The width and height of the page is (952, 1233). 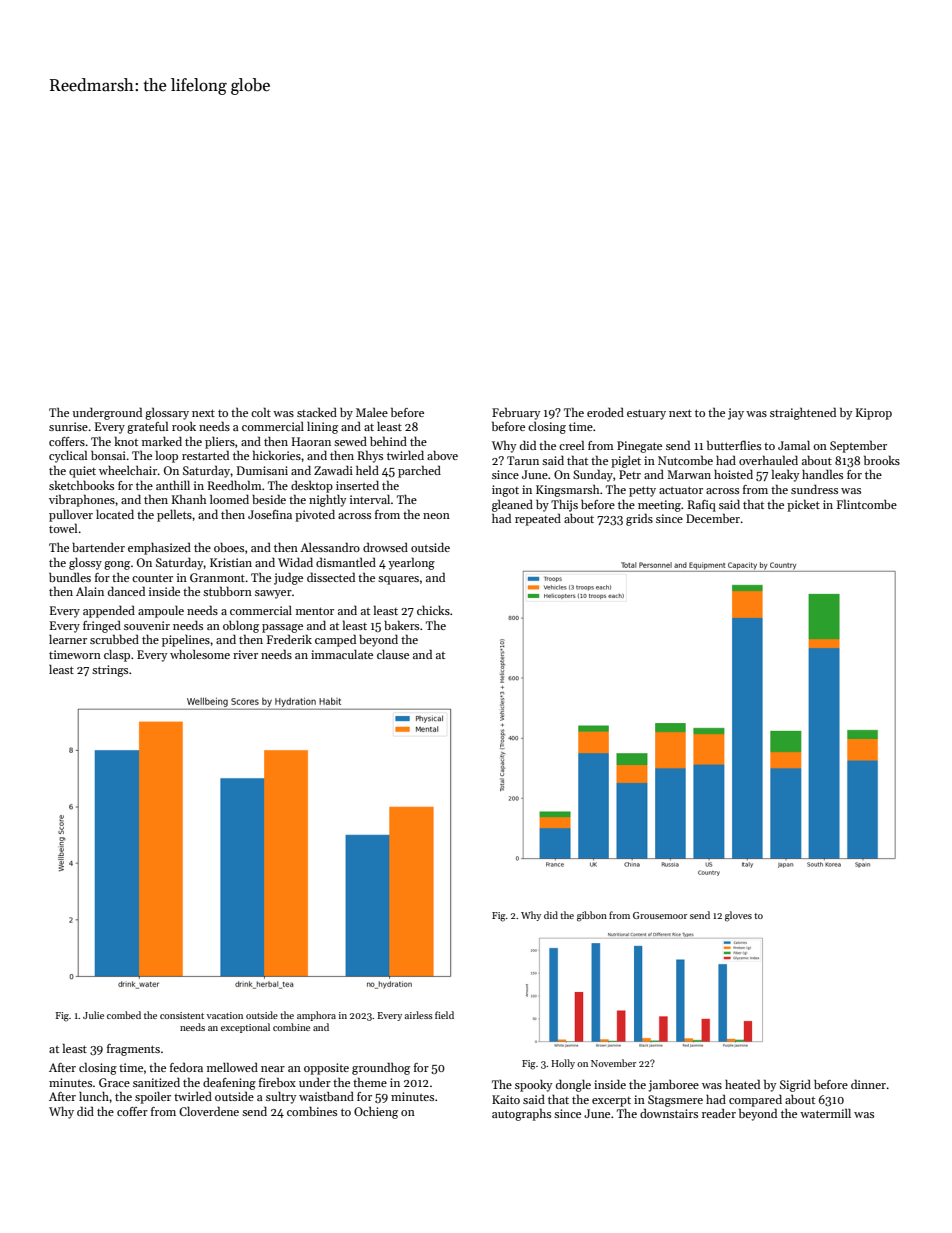 What do you see at coordinates (639, 519) in the page?
I see `grids` at bounding box center [639, 519].
